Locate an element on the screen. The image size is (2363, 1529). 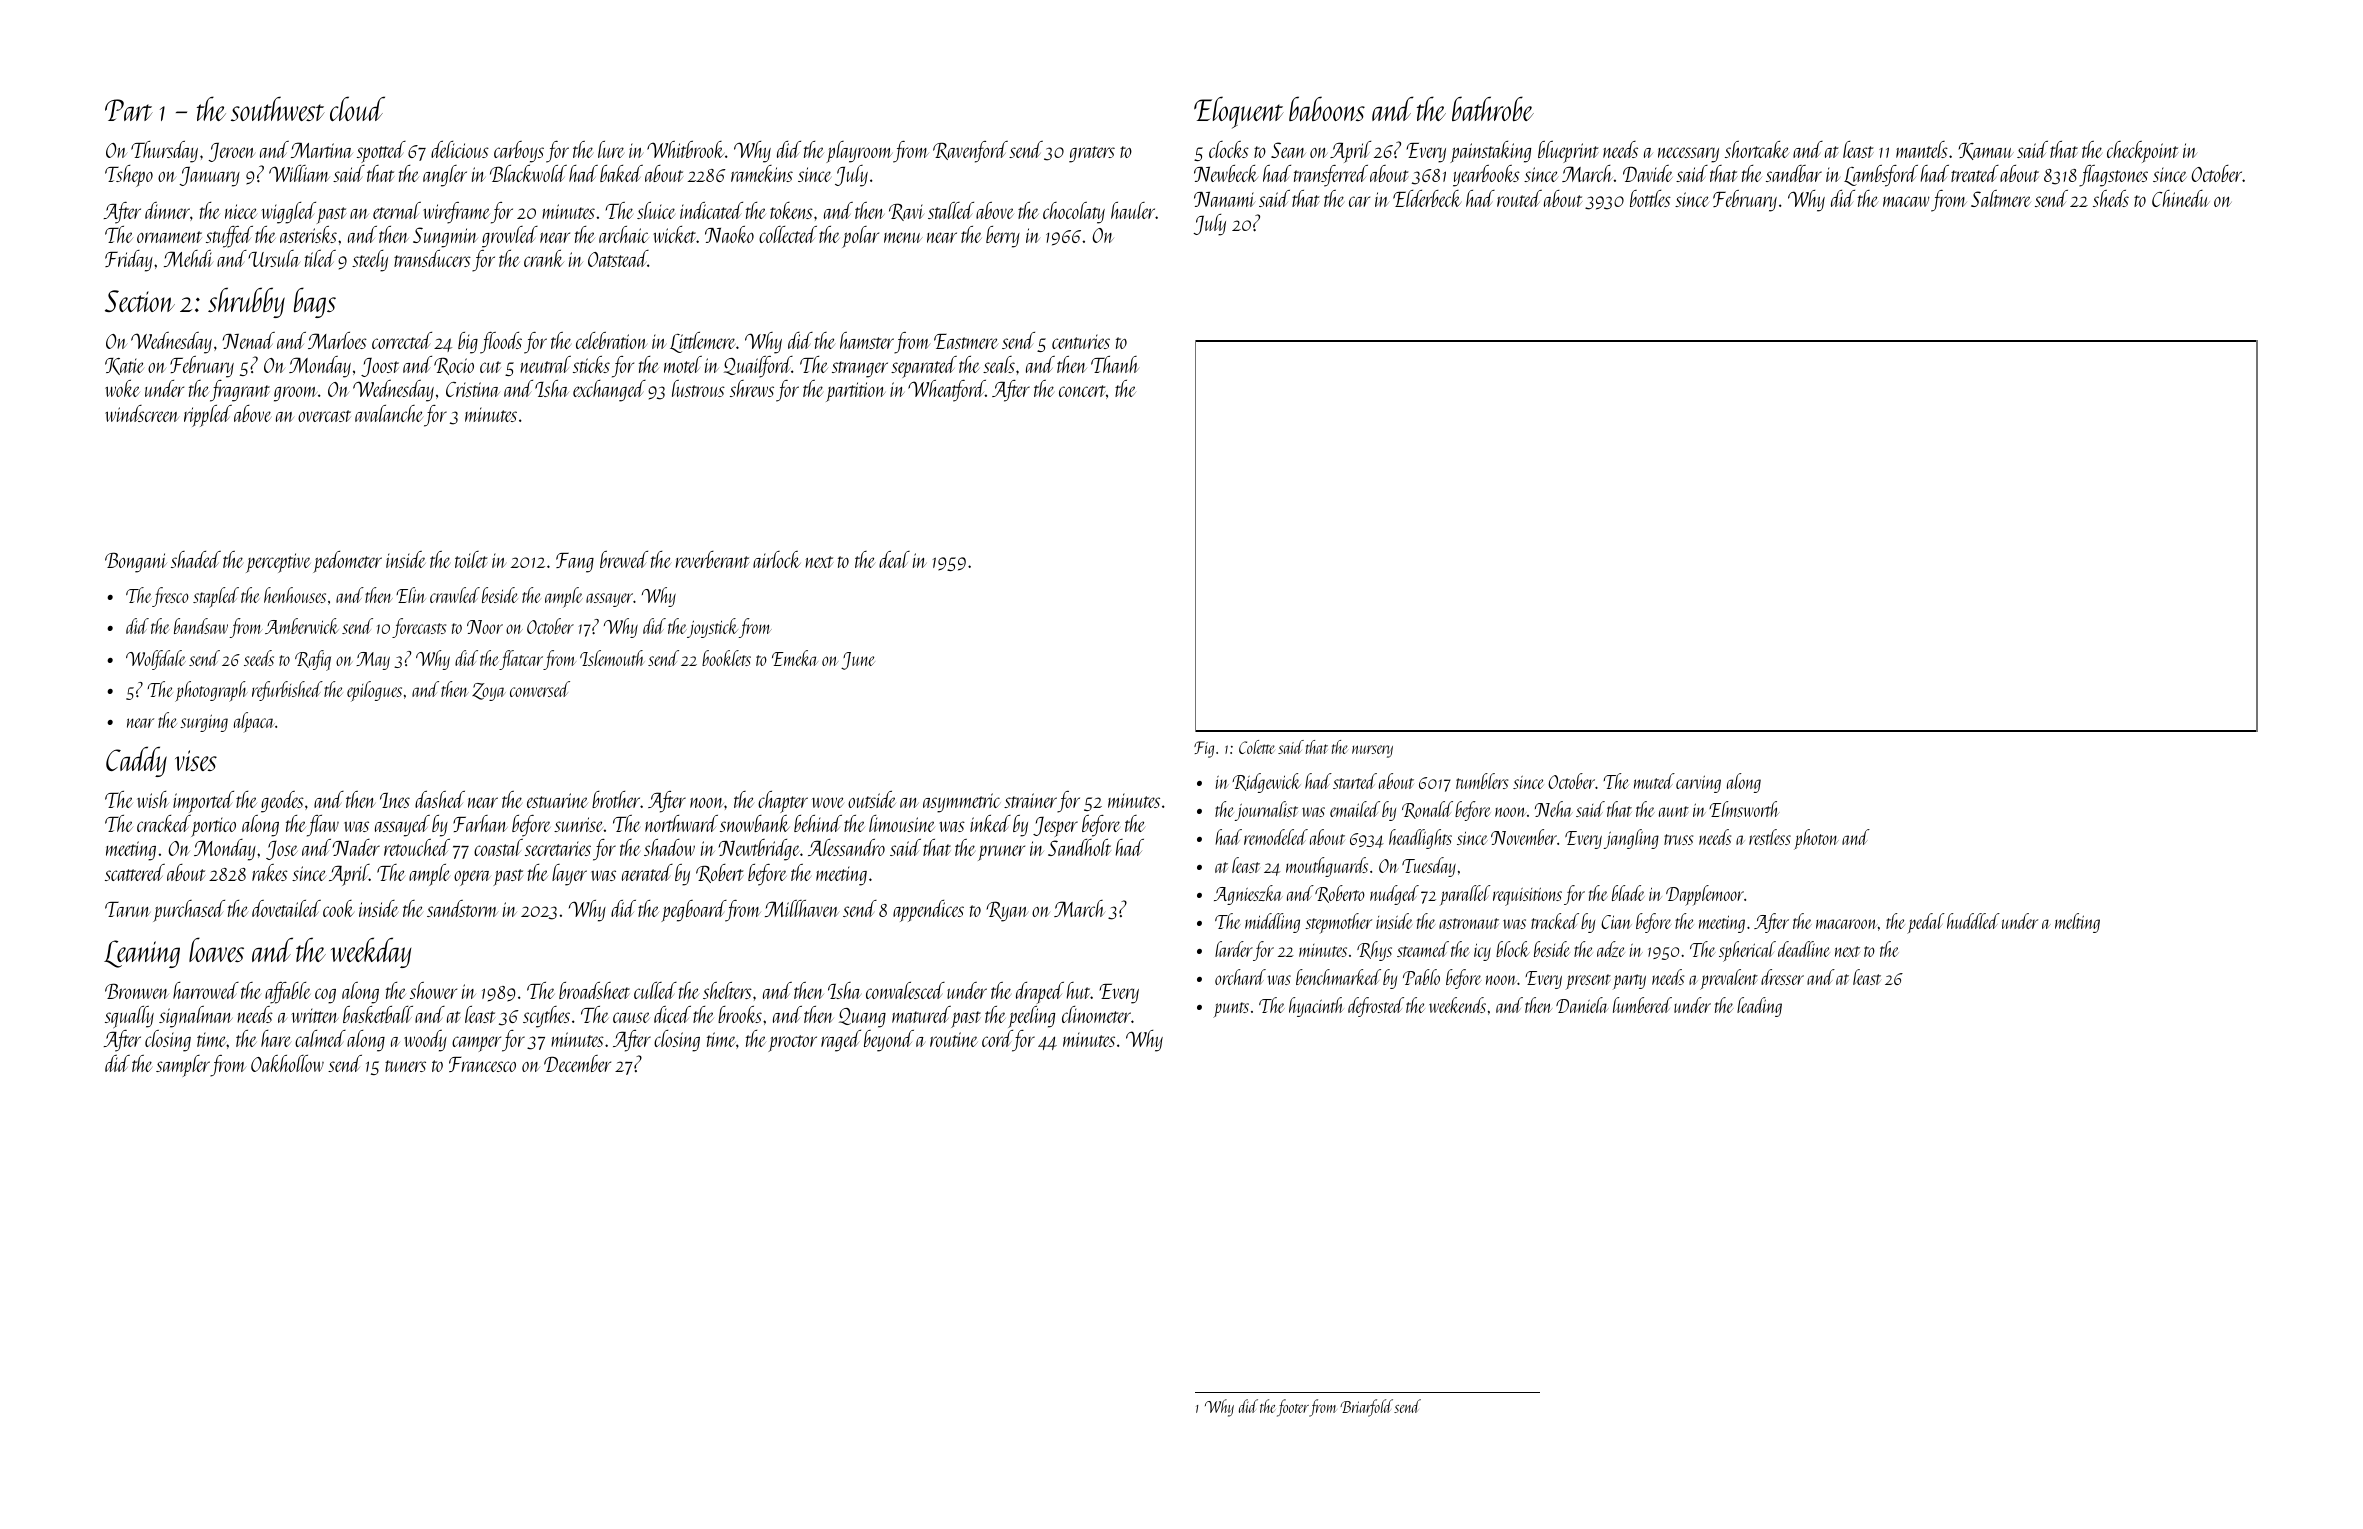
loaves is located at coordinates (216, 949).
